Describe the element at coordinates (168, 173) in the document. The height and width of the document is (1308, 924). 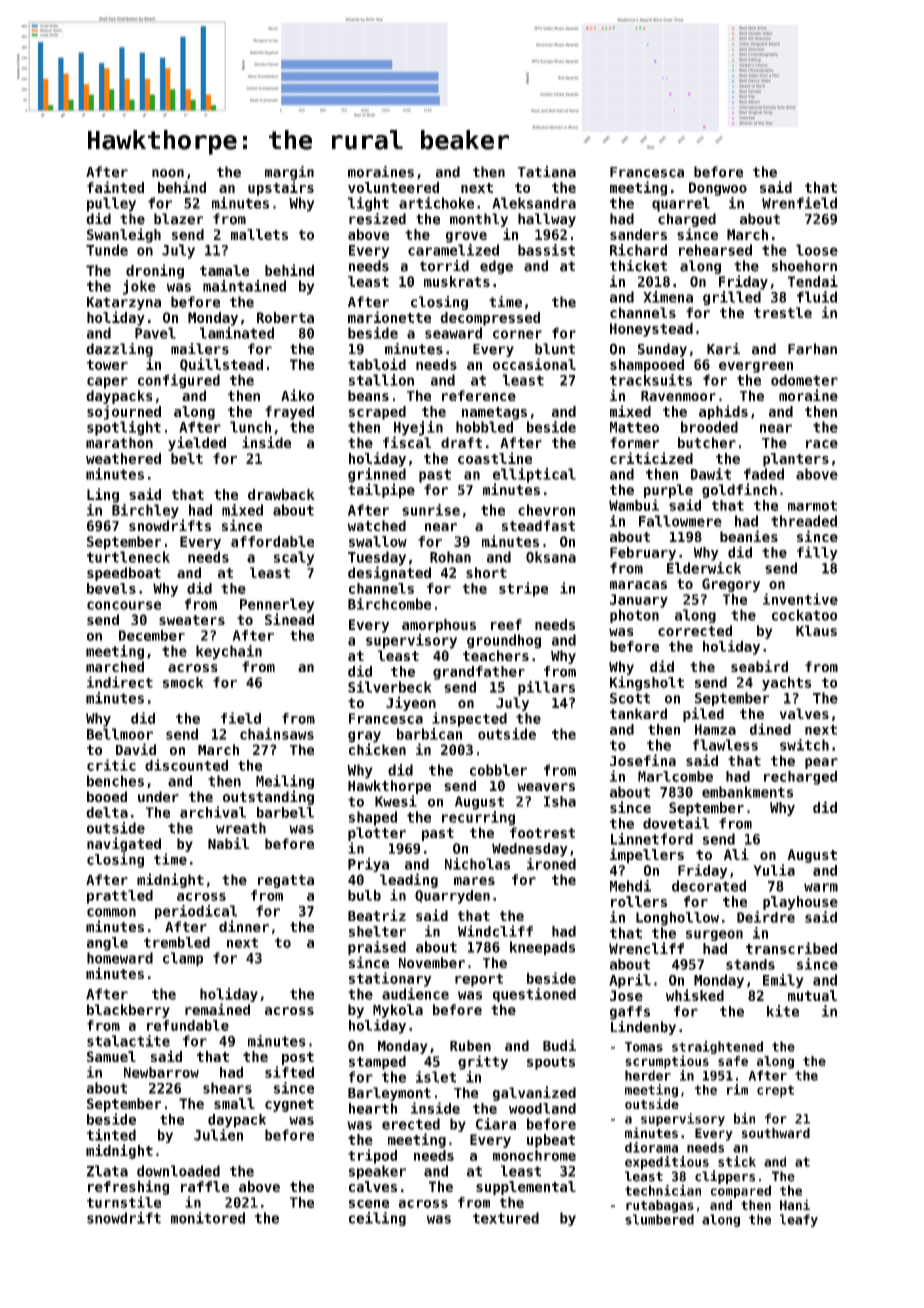
I see `noon` at that location.
